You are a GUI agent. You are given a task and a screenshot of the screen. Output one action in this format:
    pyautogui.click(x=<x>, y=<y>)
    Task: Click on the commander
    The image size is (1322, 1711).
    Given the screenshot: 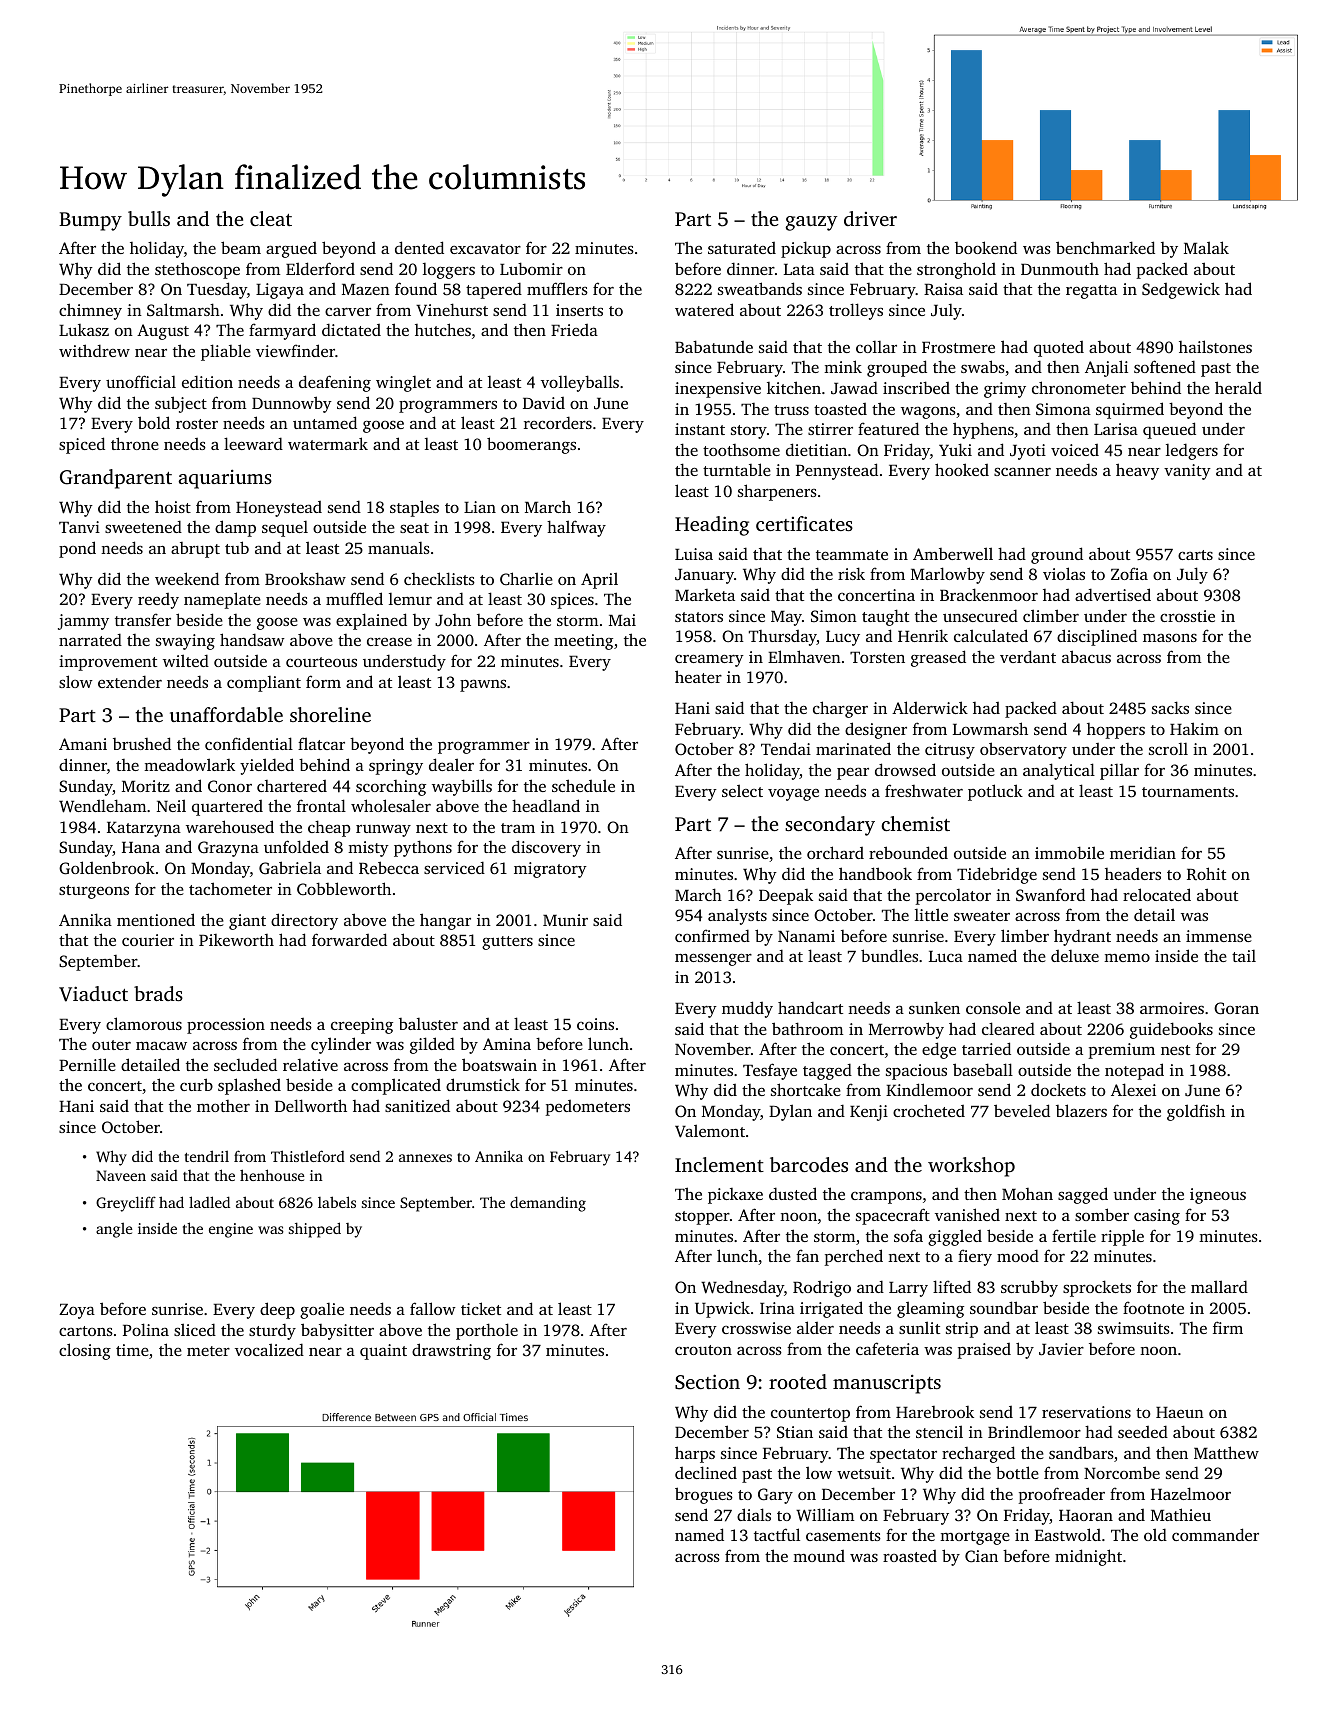 What is the action you would take?
    pyautogui.click(x=1215, y=1534)
